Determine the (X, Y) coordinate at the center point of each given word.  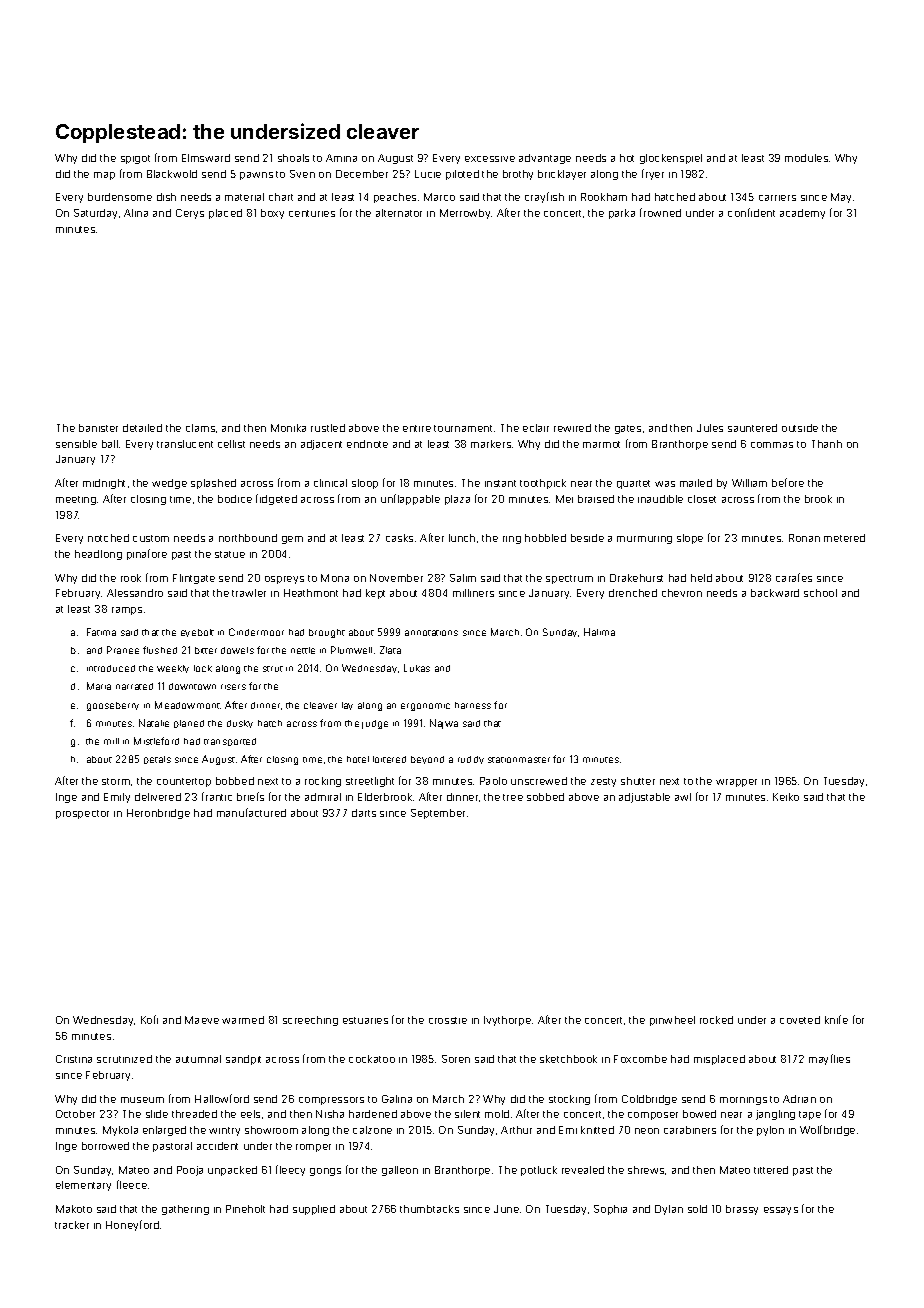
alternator (399, 213)
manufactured (251, 812)
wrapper (736, 783)
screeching (310, 1021)
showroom (271, 1130)
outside (800, 428)
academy (802, 214)
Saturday (95, 214)
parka (622, 214)
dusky (240, 724)
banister (98, 428)
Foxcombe (640, 1059)
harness (473, 705)
